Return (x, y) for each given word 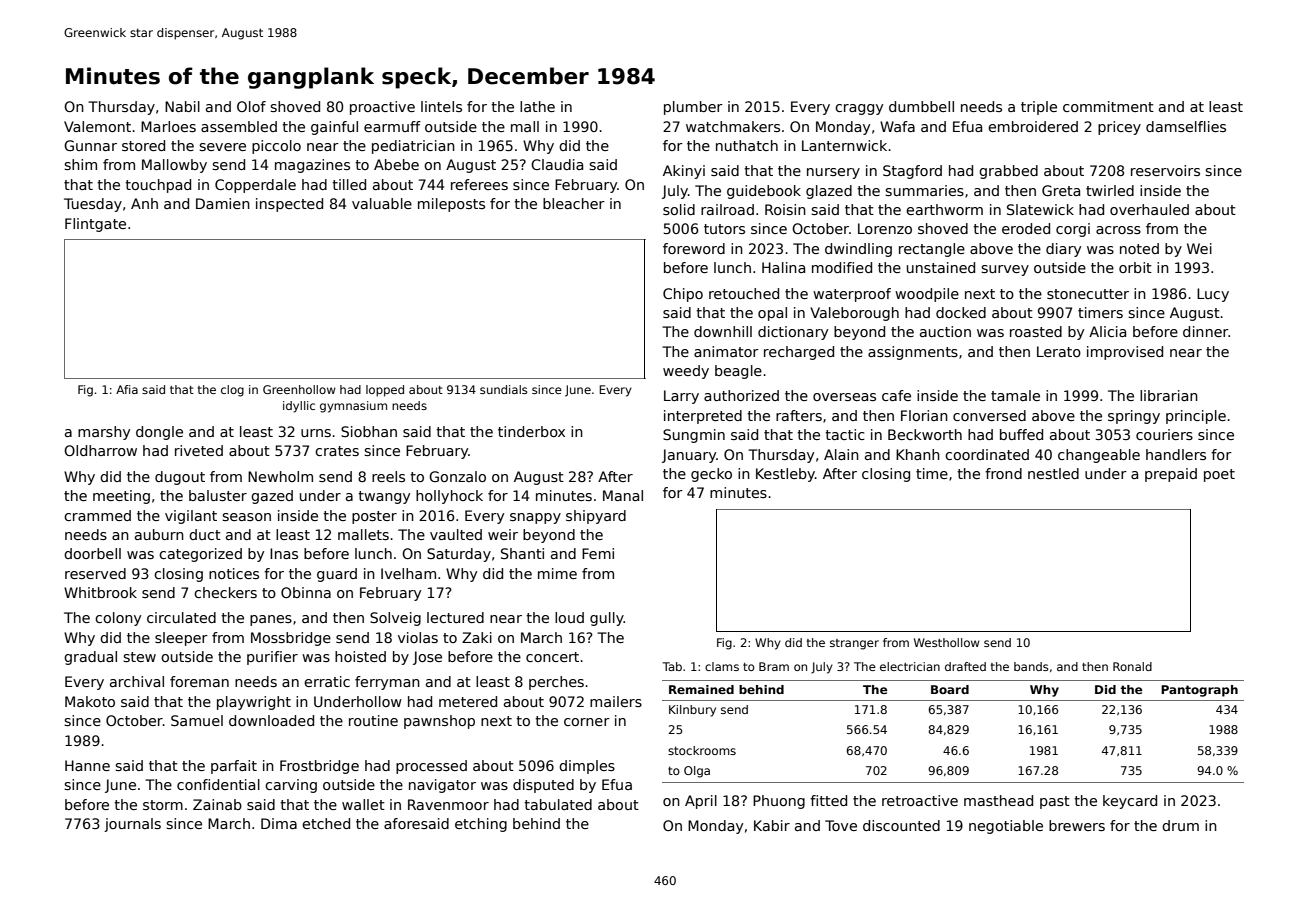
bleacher (574, 203)
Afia (127, 389)
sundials (504, 389)
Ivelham (408, 573)
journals (132, 825)
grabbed (1008, 172)
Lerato (1059, 351)
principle (1196, 417)
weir (503, 534)
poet (1219, 475)
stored (143, 145)
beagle (738, 372)
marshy (104, 433)
